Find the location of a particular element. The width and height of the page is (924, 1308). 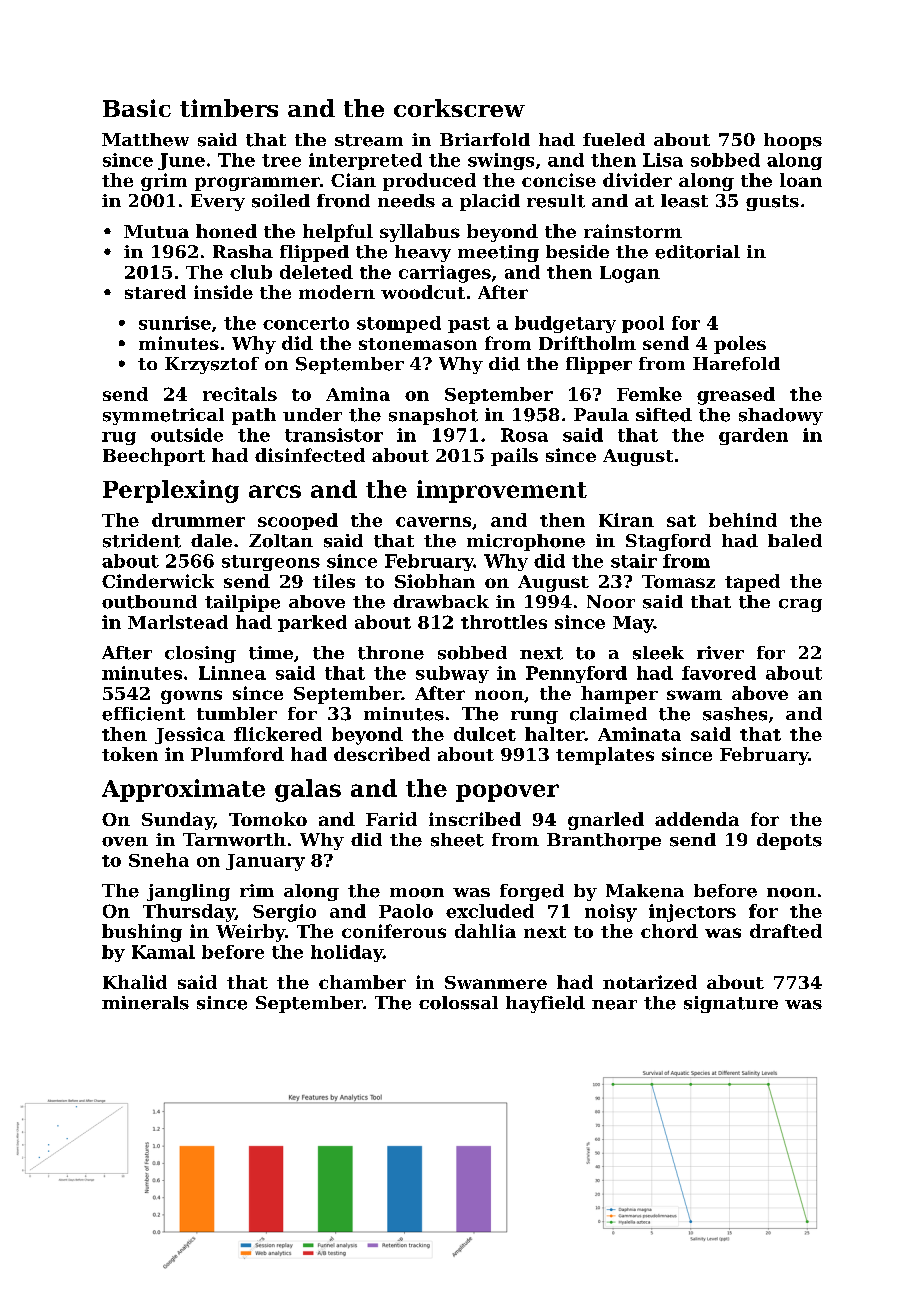

Approximate is located at coordinates (183, 790).
